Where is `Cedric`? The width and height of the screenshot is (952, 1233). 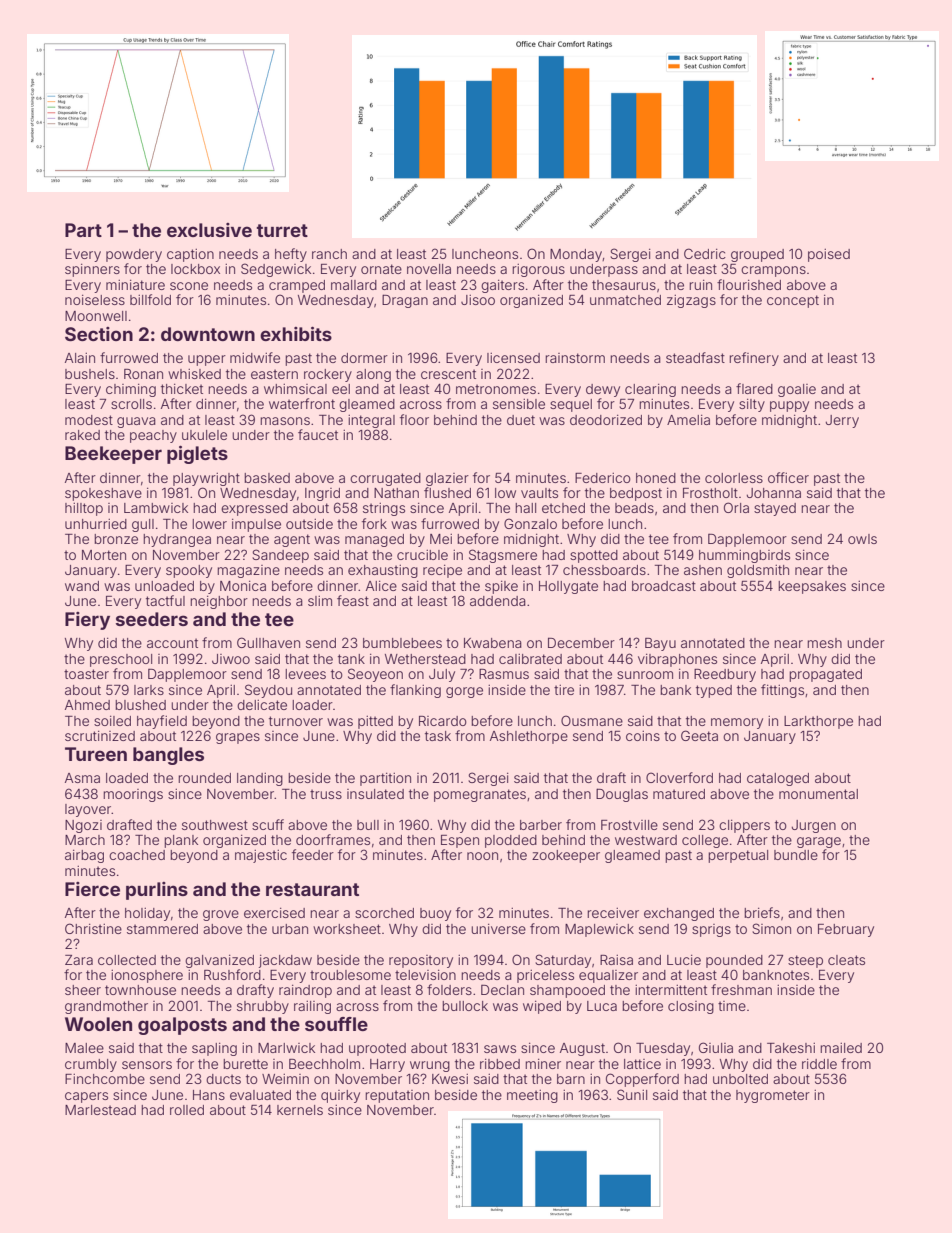 Cedric is located at coordinates (705, 253).
